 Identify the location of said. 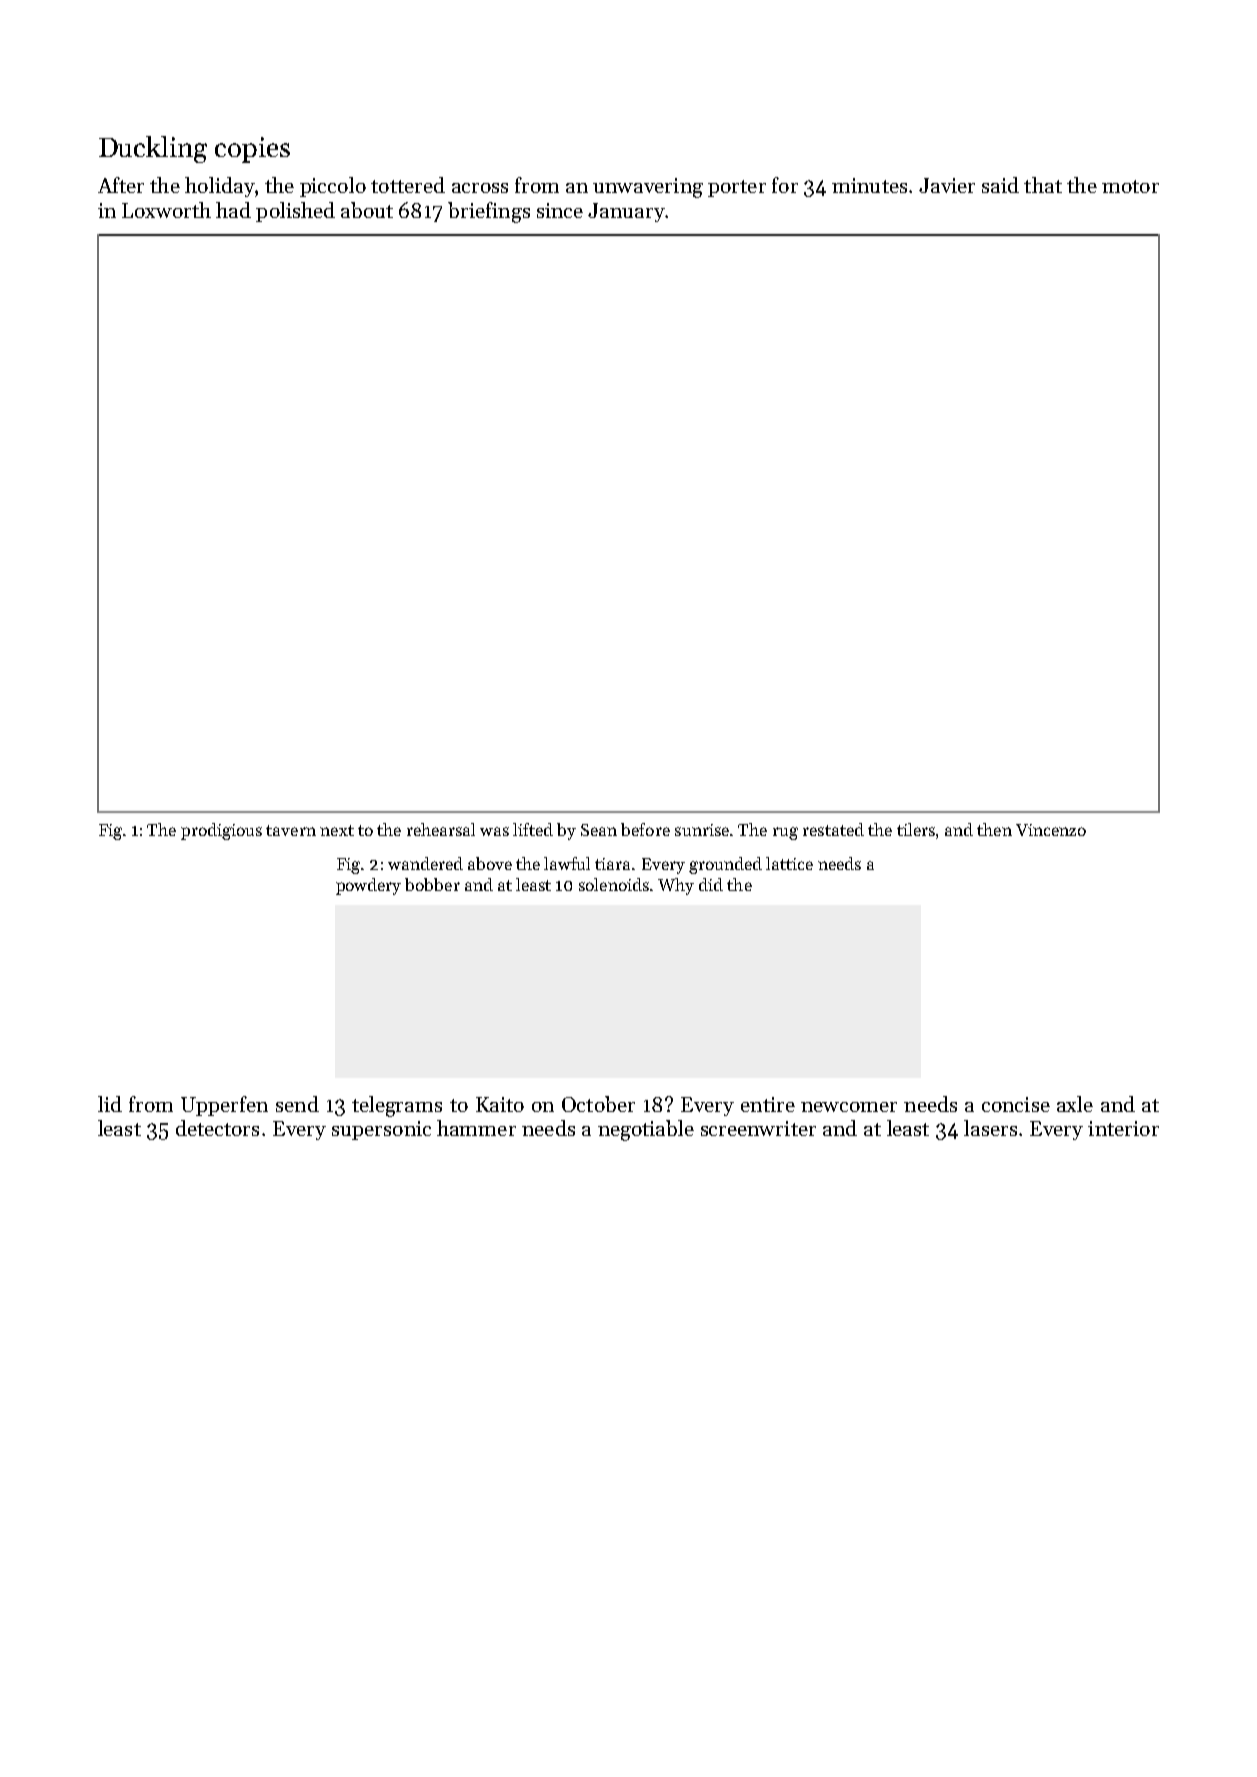
(1000, 185).
